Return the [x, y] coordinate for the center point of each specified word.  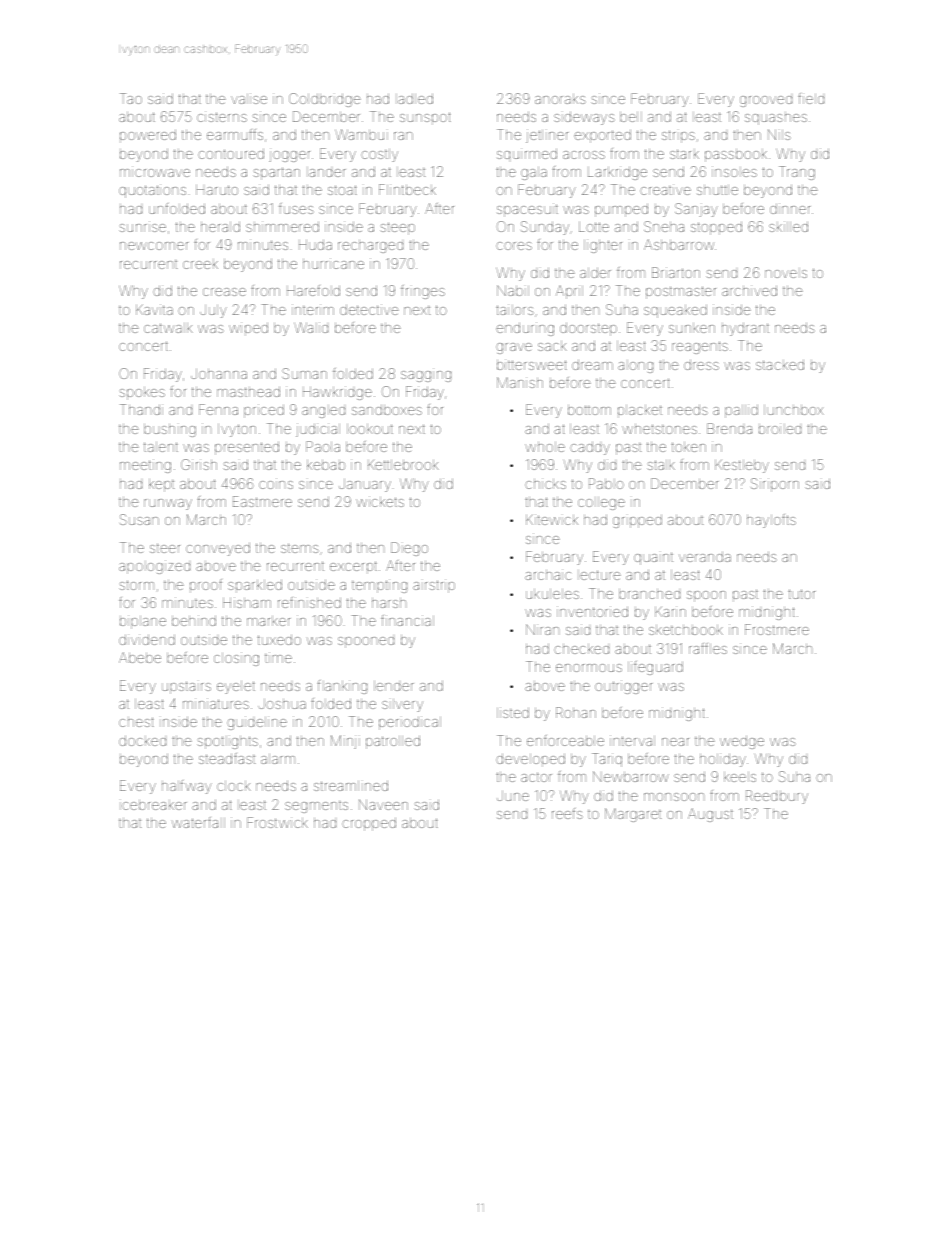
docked [142, 740]
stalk [661, 465]
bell [631, 117]
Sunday [545, 228]
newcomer [154, 246]
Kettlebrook [403, 465]
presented [247, 448]
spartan [276, 173]
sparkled [255, 586]
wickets [380, 501]
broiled [780, 428]
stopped [716, 228]
